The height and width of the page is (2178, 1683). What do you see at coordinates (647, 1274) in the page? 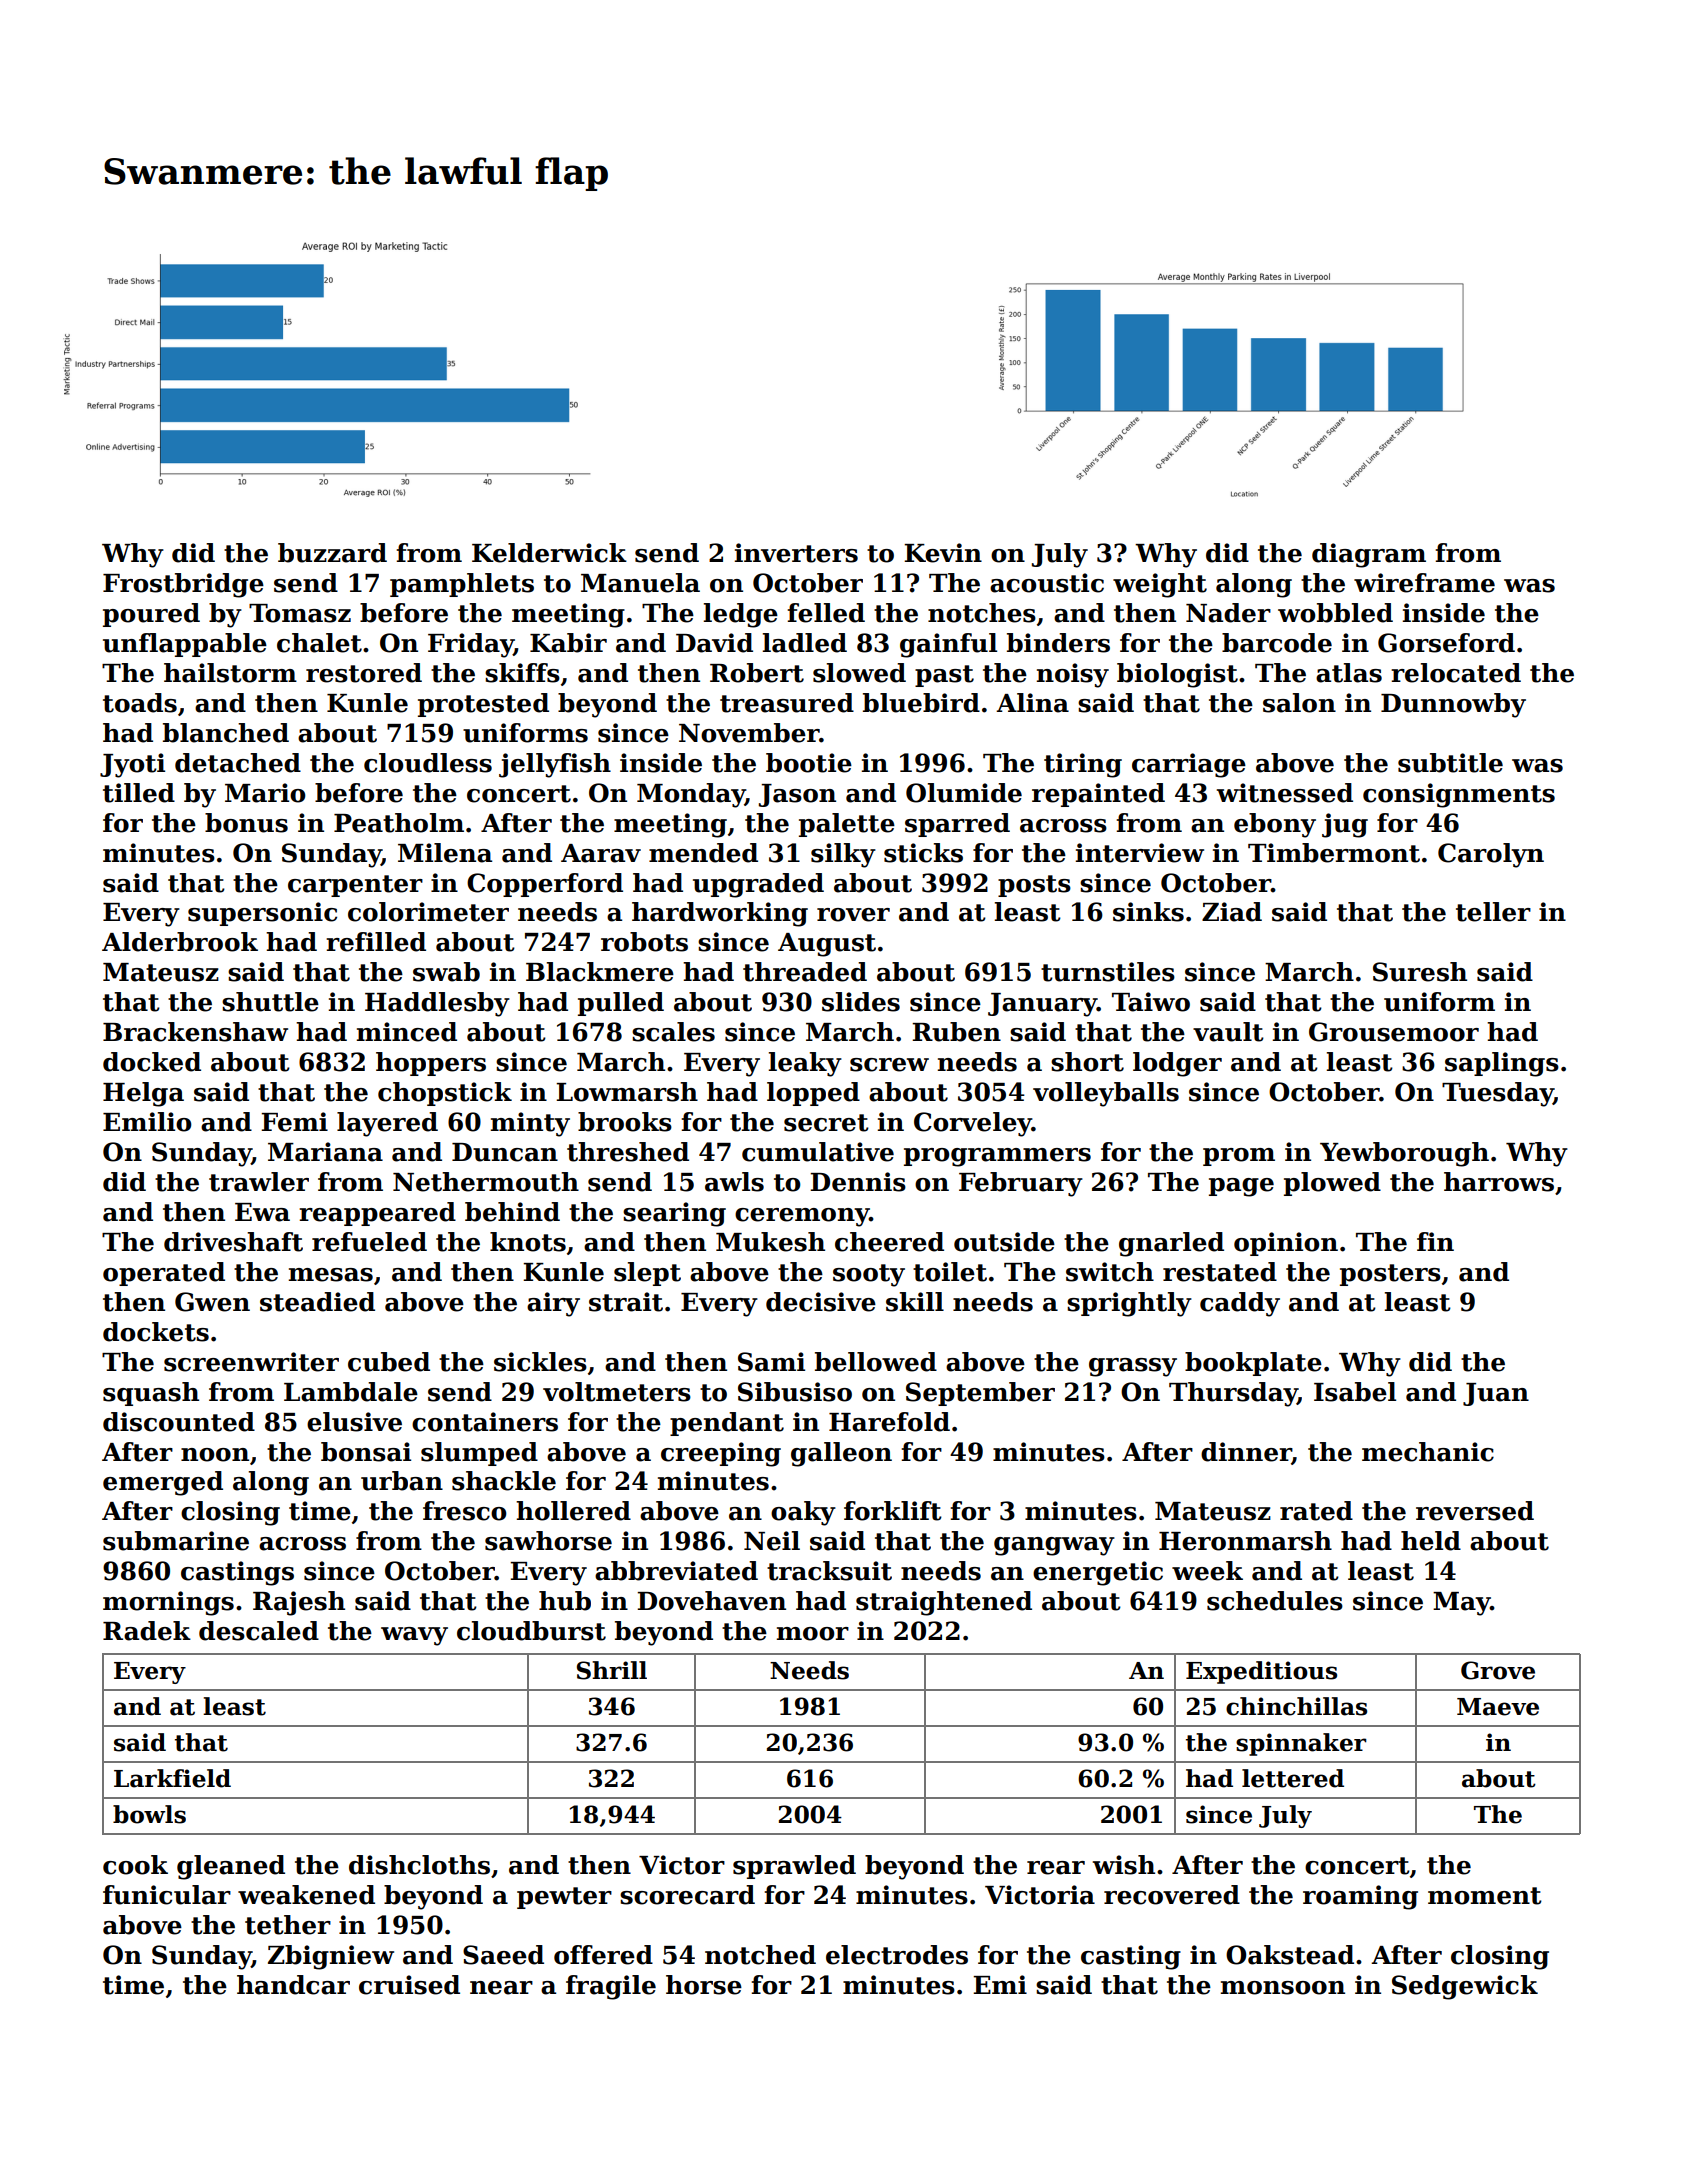
I see `slept` at bounding box center [647, 1274].
